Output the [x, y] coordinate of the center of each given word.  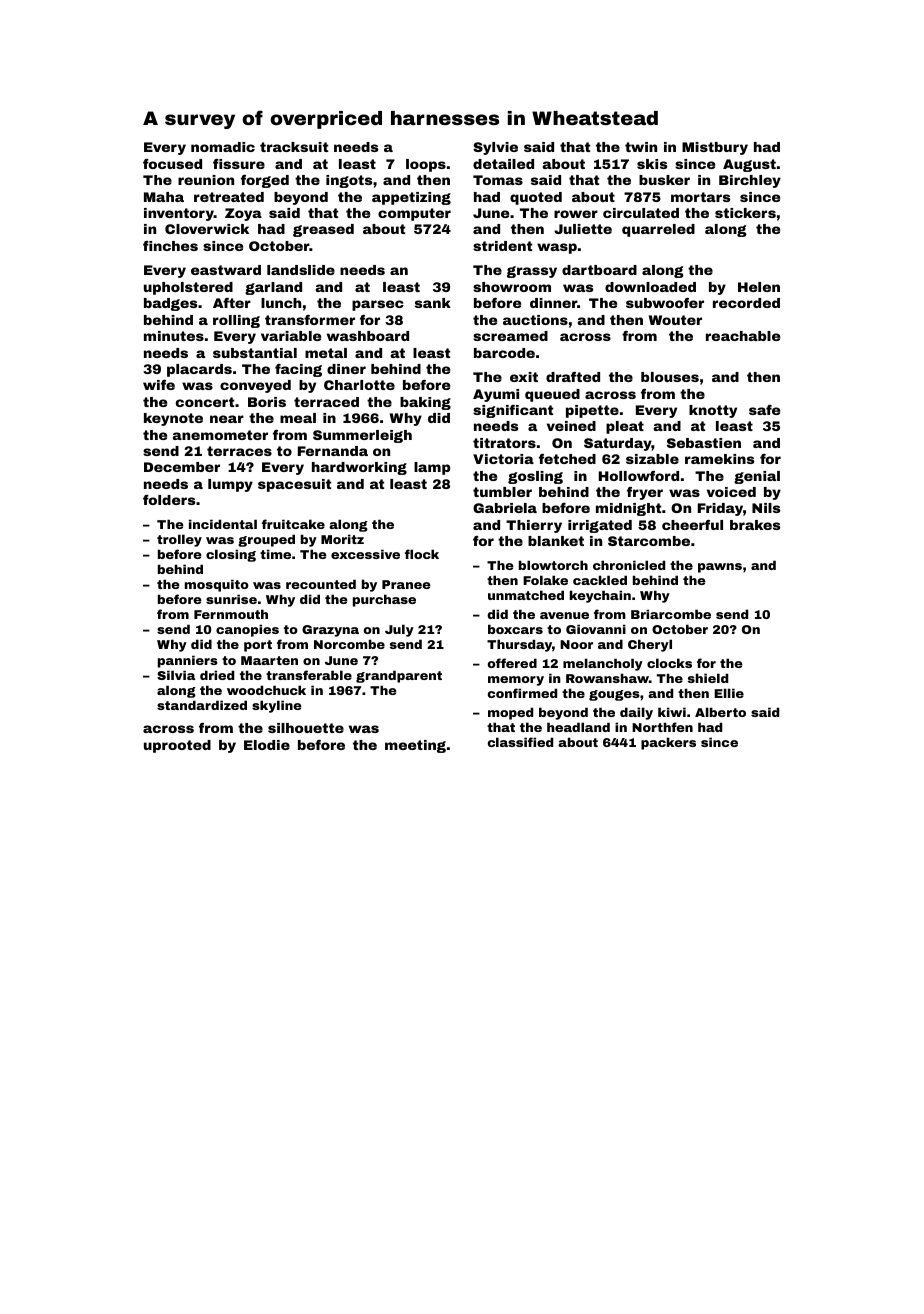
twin [641, 147]
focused [172, 164]
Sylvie [495, 148]
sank [433, 303]
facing [298, 370]
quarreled [658, 230]
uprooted [177, 746]
